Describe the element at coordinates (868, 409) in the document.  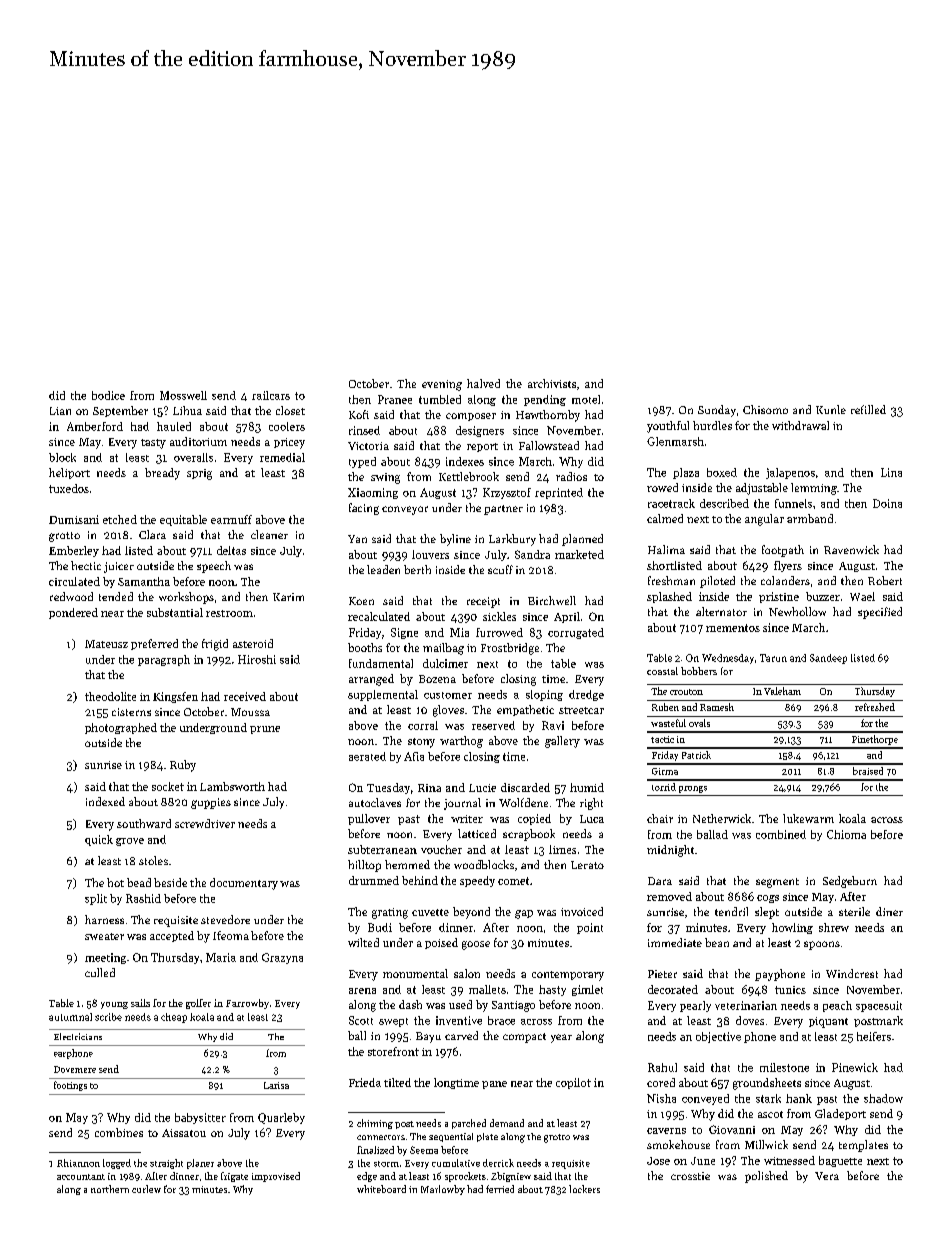
I see `refilled` at that location.
